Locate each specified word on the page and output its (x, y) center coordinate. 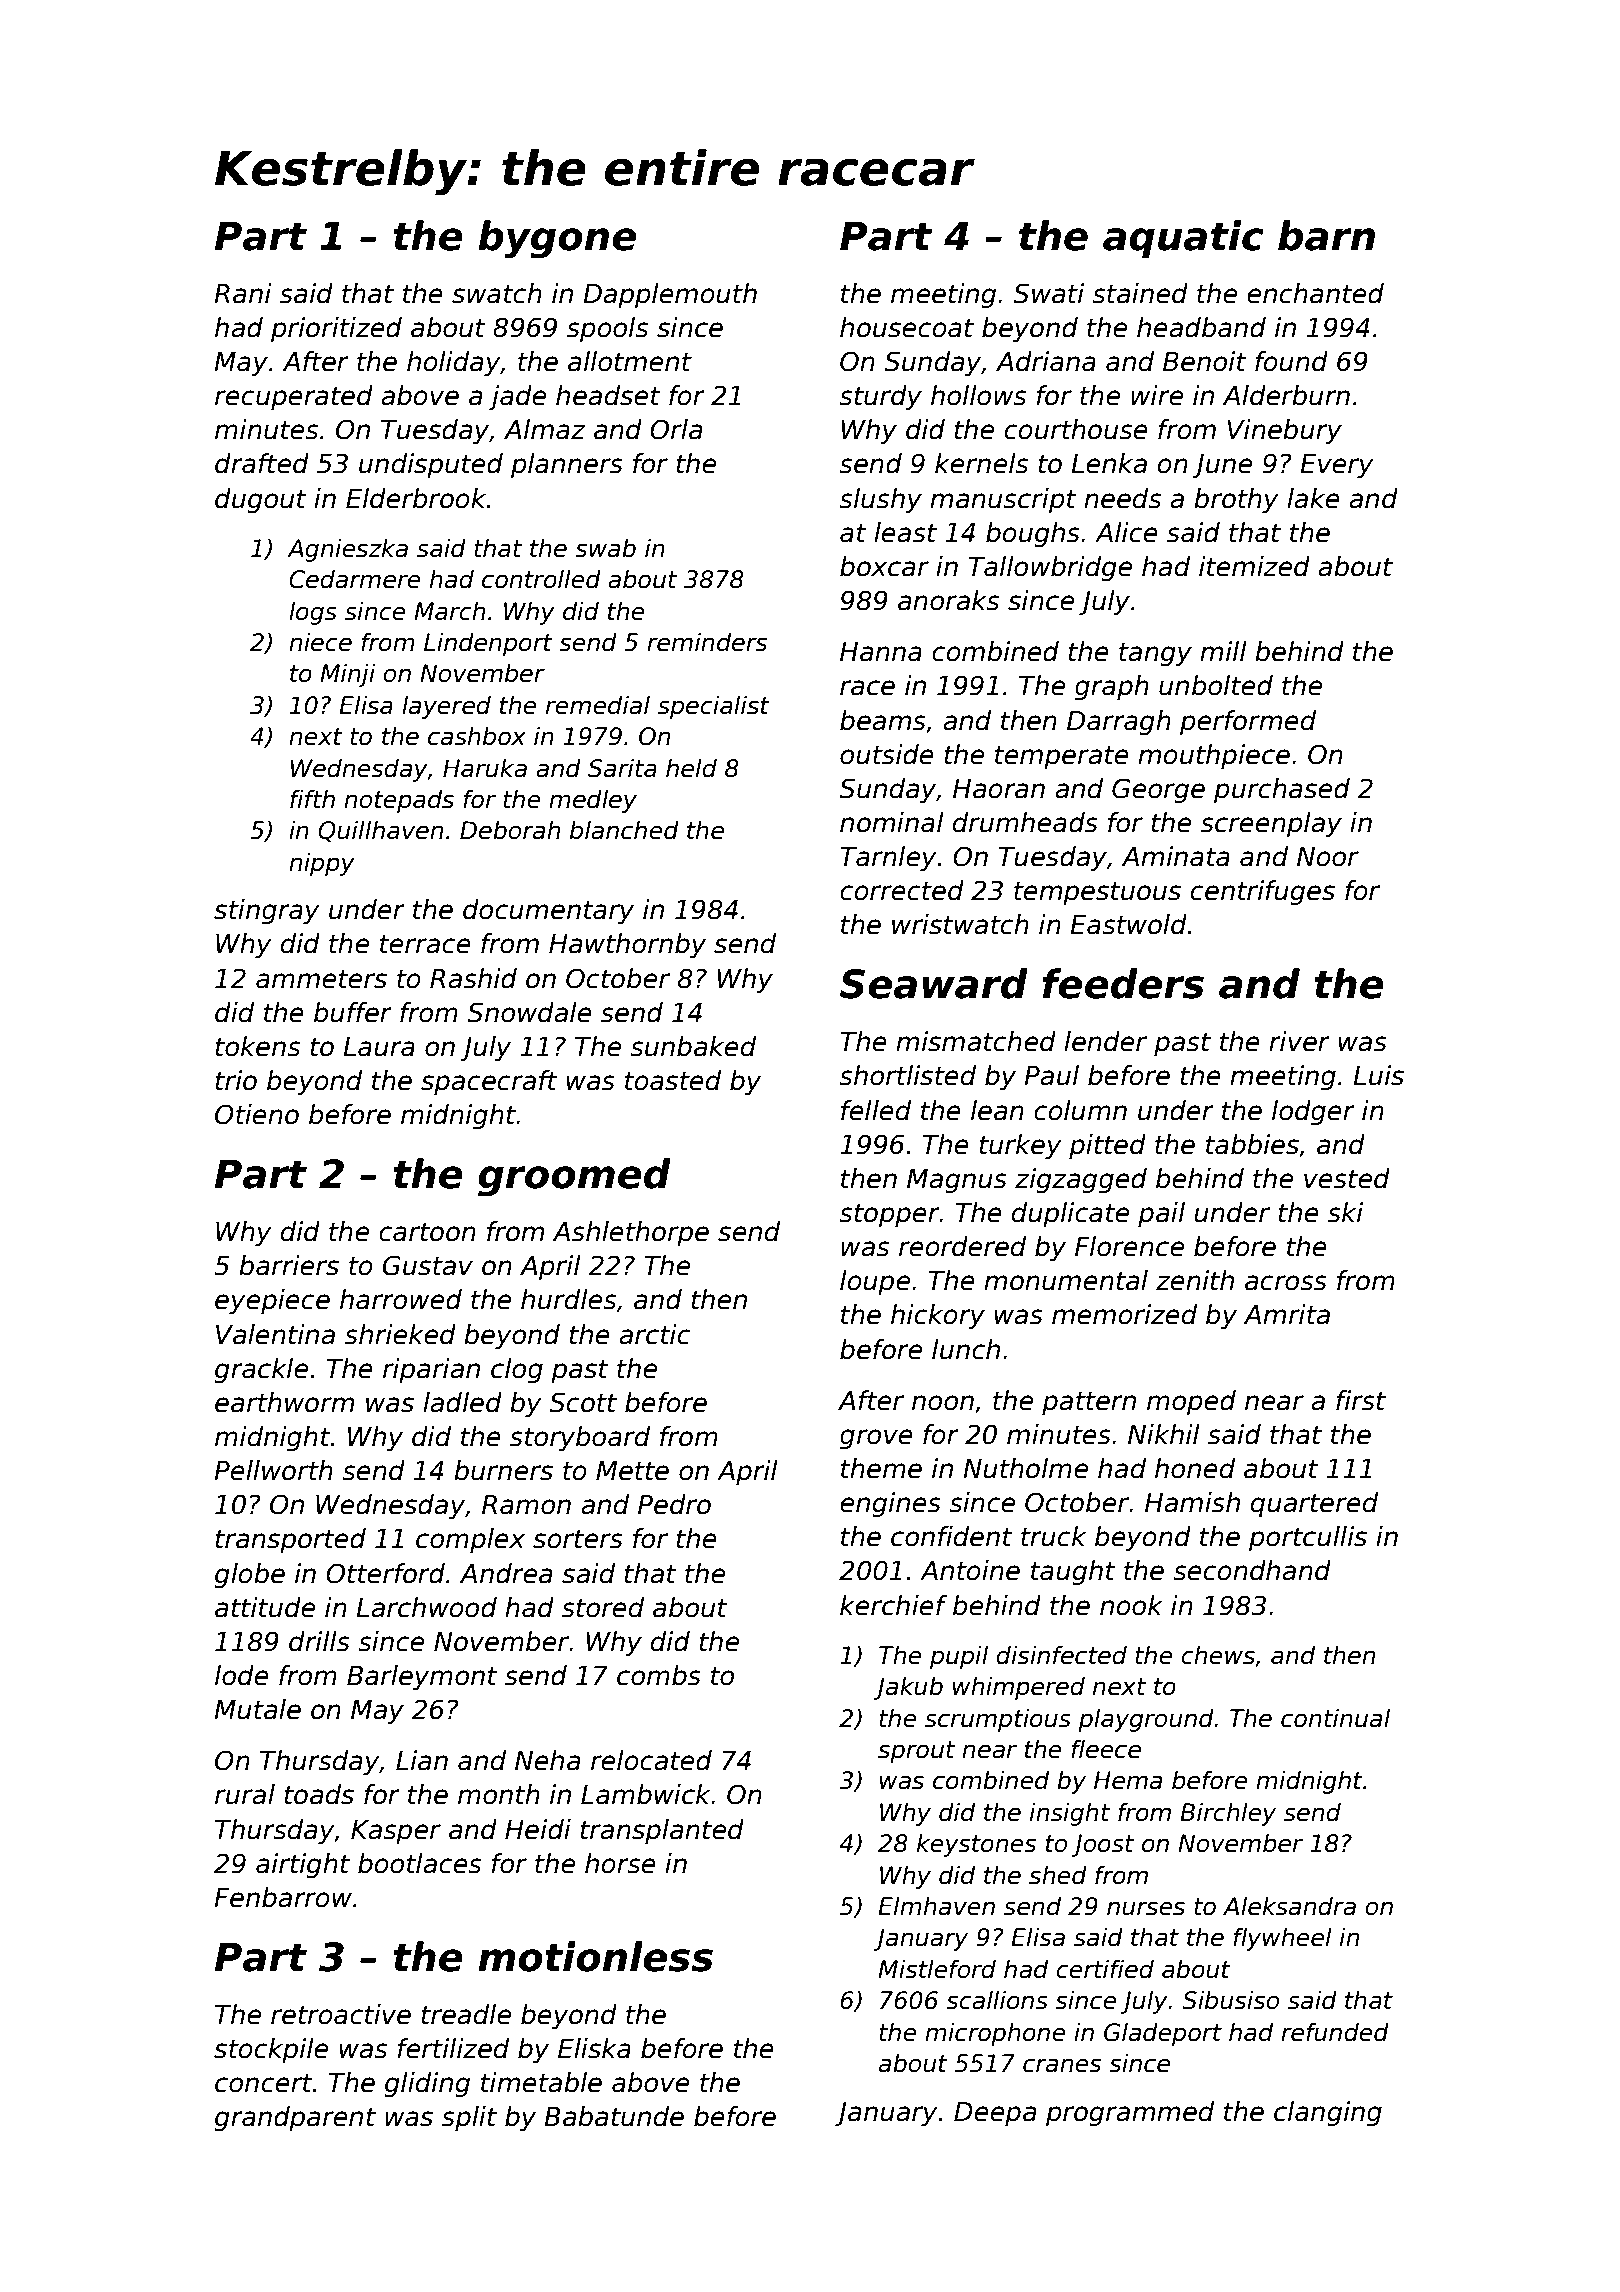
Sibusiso (1230, 2000)
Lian (422, 1760)
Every (1337, 466)
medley (593, 801)
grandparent (295, 2119)
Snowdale (529, 1012)
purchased (1282, 791)
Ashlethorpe (631, 1234)
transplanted (662, 1832)
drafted (262, 463)
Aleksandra (1289, 1906)
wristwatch (960, 924)
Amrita (1287, 1314)
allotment (630, 361)
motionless (595, 1956)
